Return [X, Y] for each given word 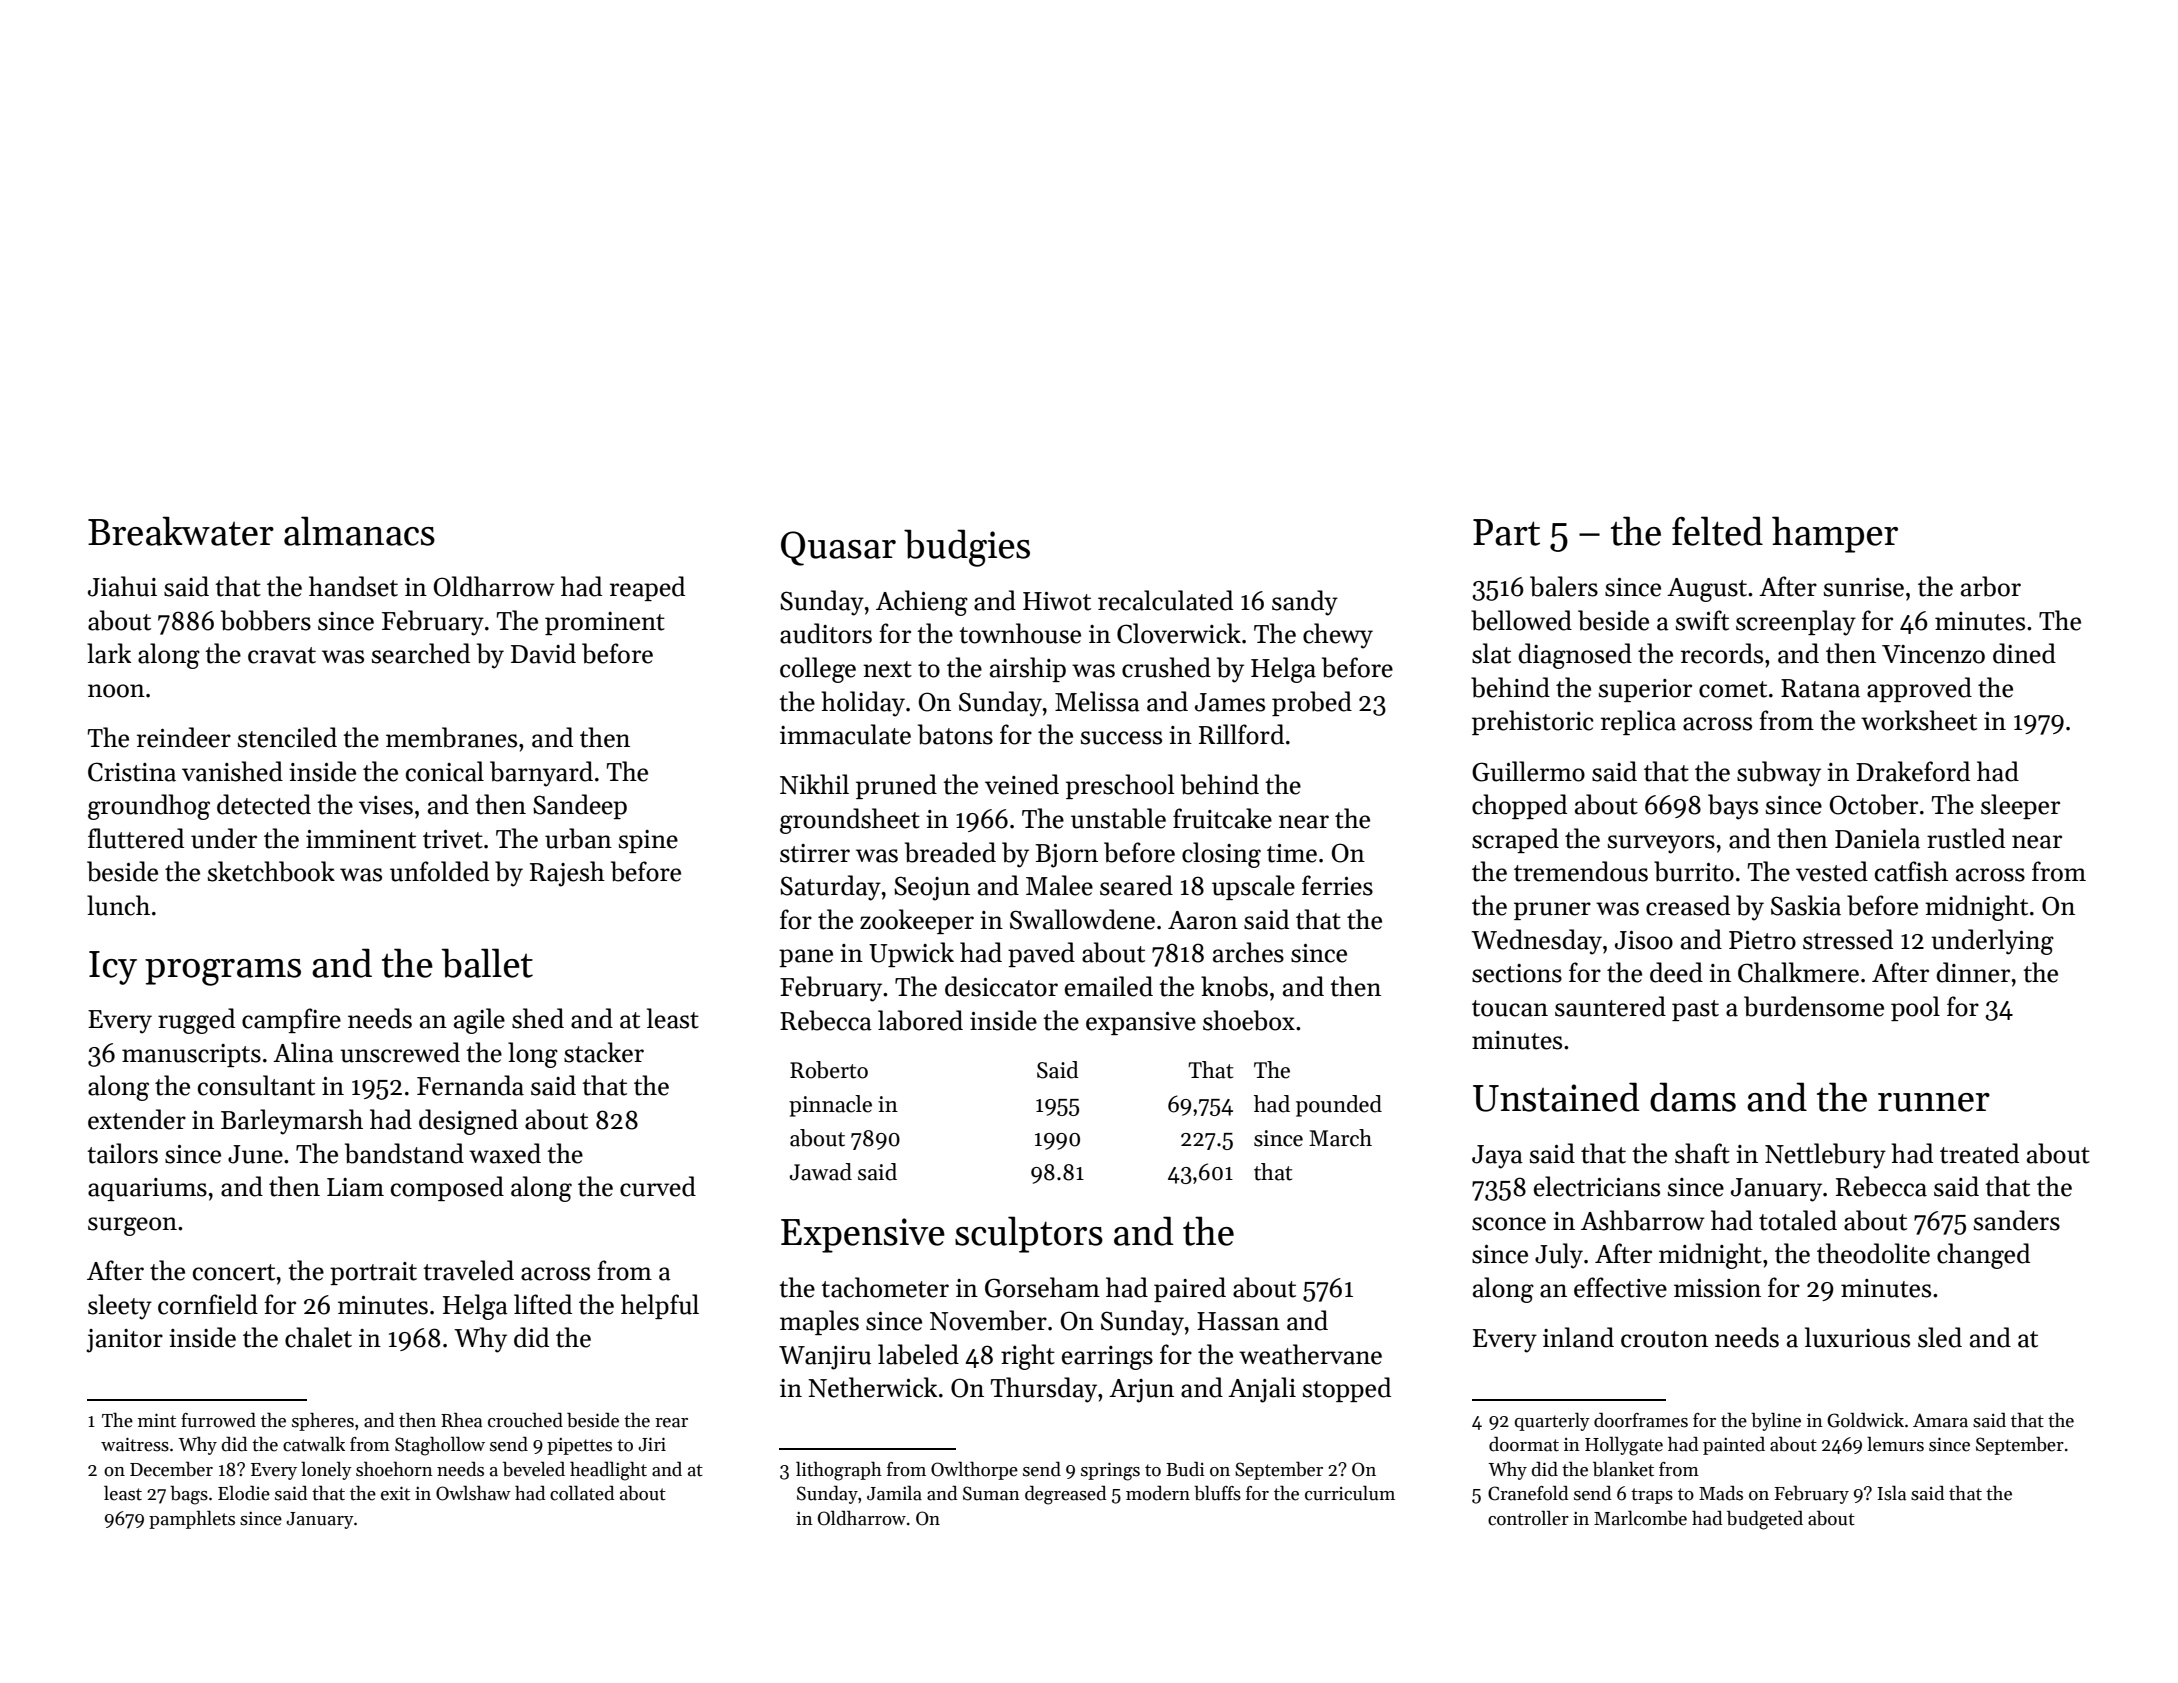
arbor [1991, 586]
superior [1645, 690]
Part [1506, 532]
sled [1940, 1337]
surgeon [132, 1226]
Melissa [1097, 701]
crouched [525, 1420]
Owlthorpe [974, 1470]
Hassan [1238, 1321]
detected [264, 804]
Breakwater [181, 531]
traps [1652, 1496]
